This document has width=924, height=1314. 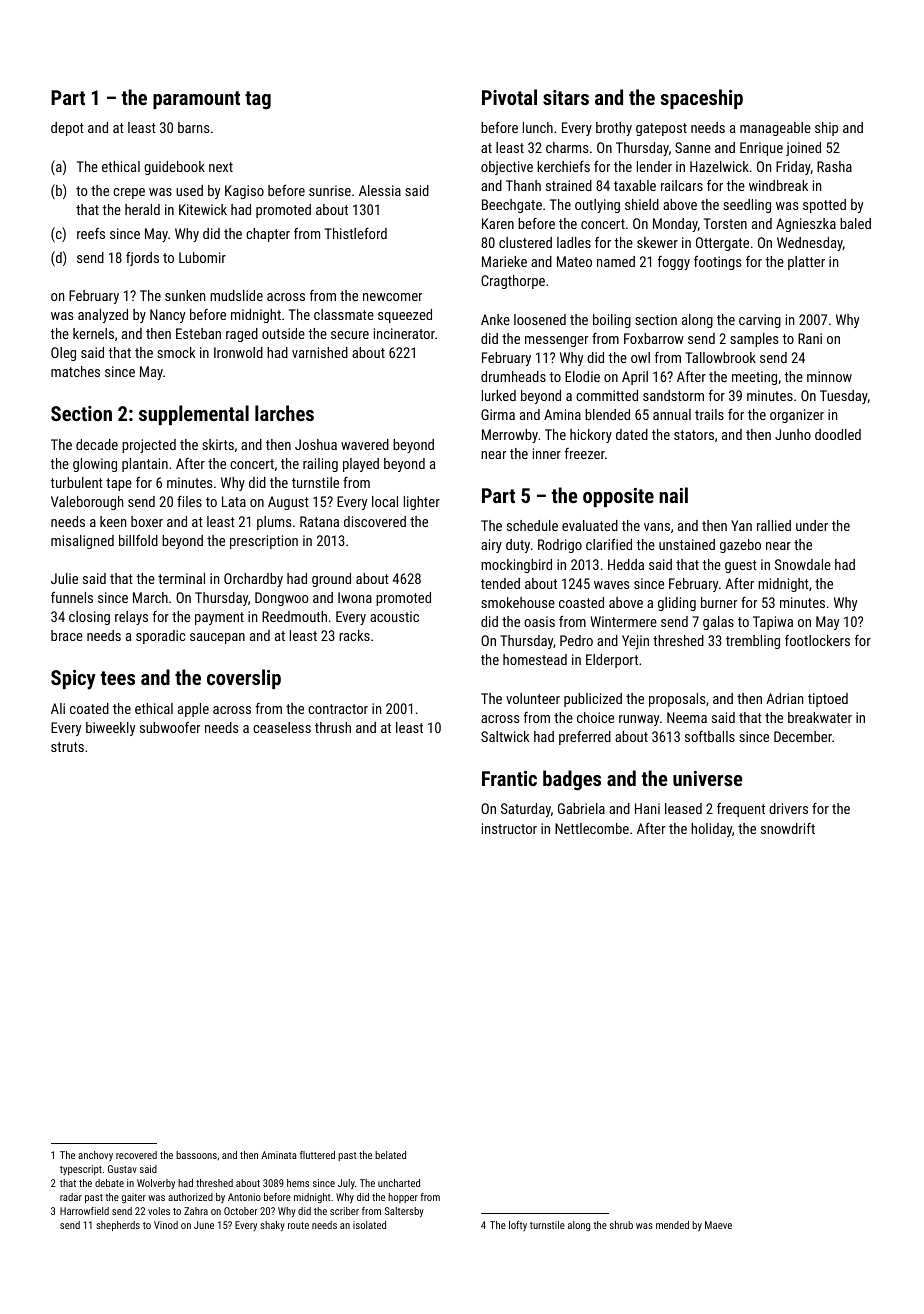 I want to click on manageable, so click(x=775, y=129).
